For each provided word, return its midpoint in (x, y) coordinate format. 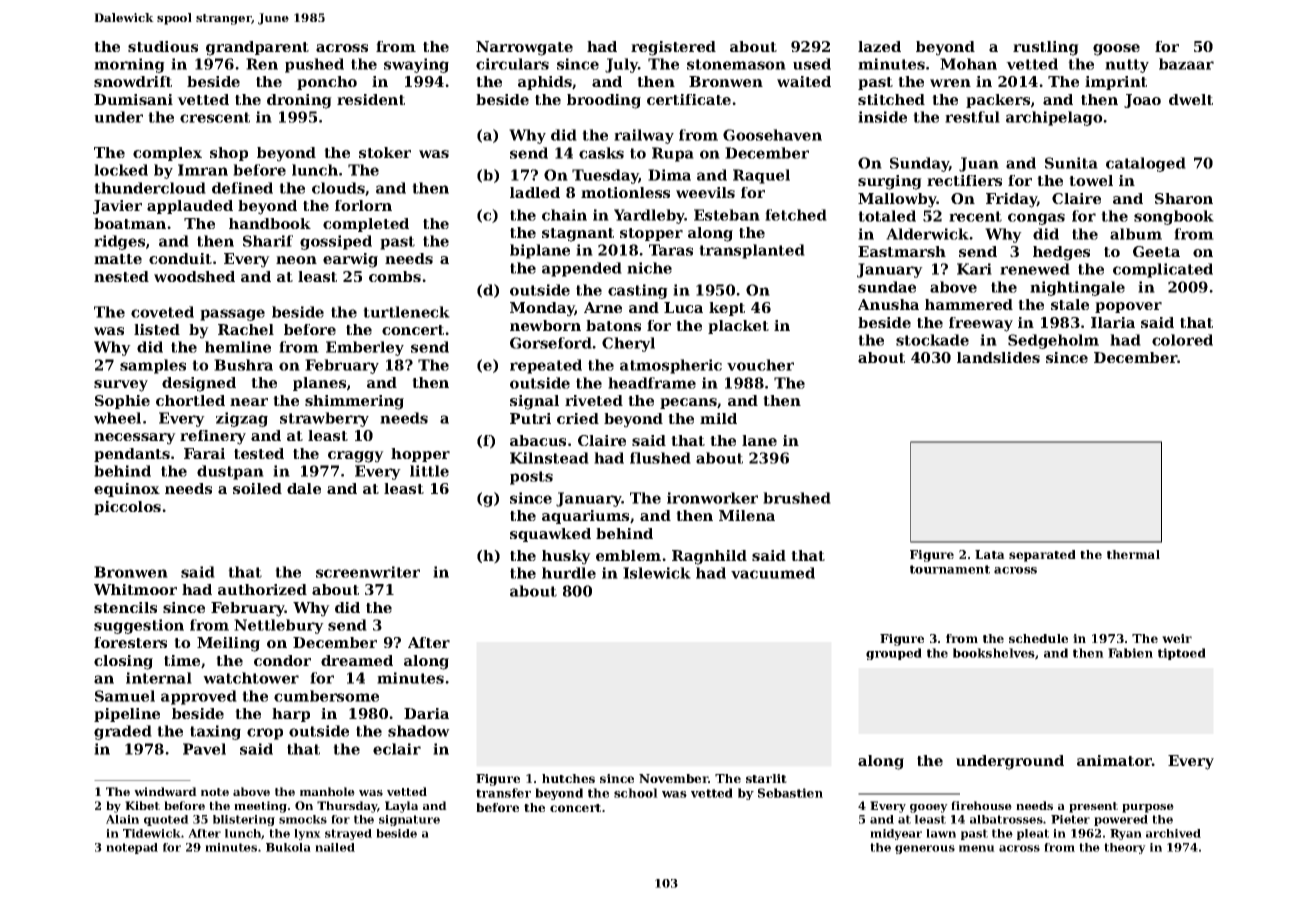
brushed (797, 498)
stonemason (736, 64)
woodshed (194, 276)
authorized (262, 589)
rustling (1046, 48)
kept (727, 309)
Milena (747, 515)
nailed (335, 847)
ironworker (712, 498)
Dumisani (133, 99)
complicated (1163, 270)
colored (1182, 340)
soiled (257, 488)
